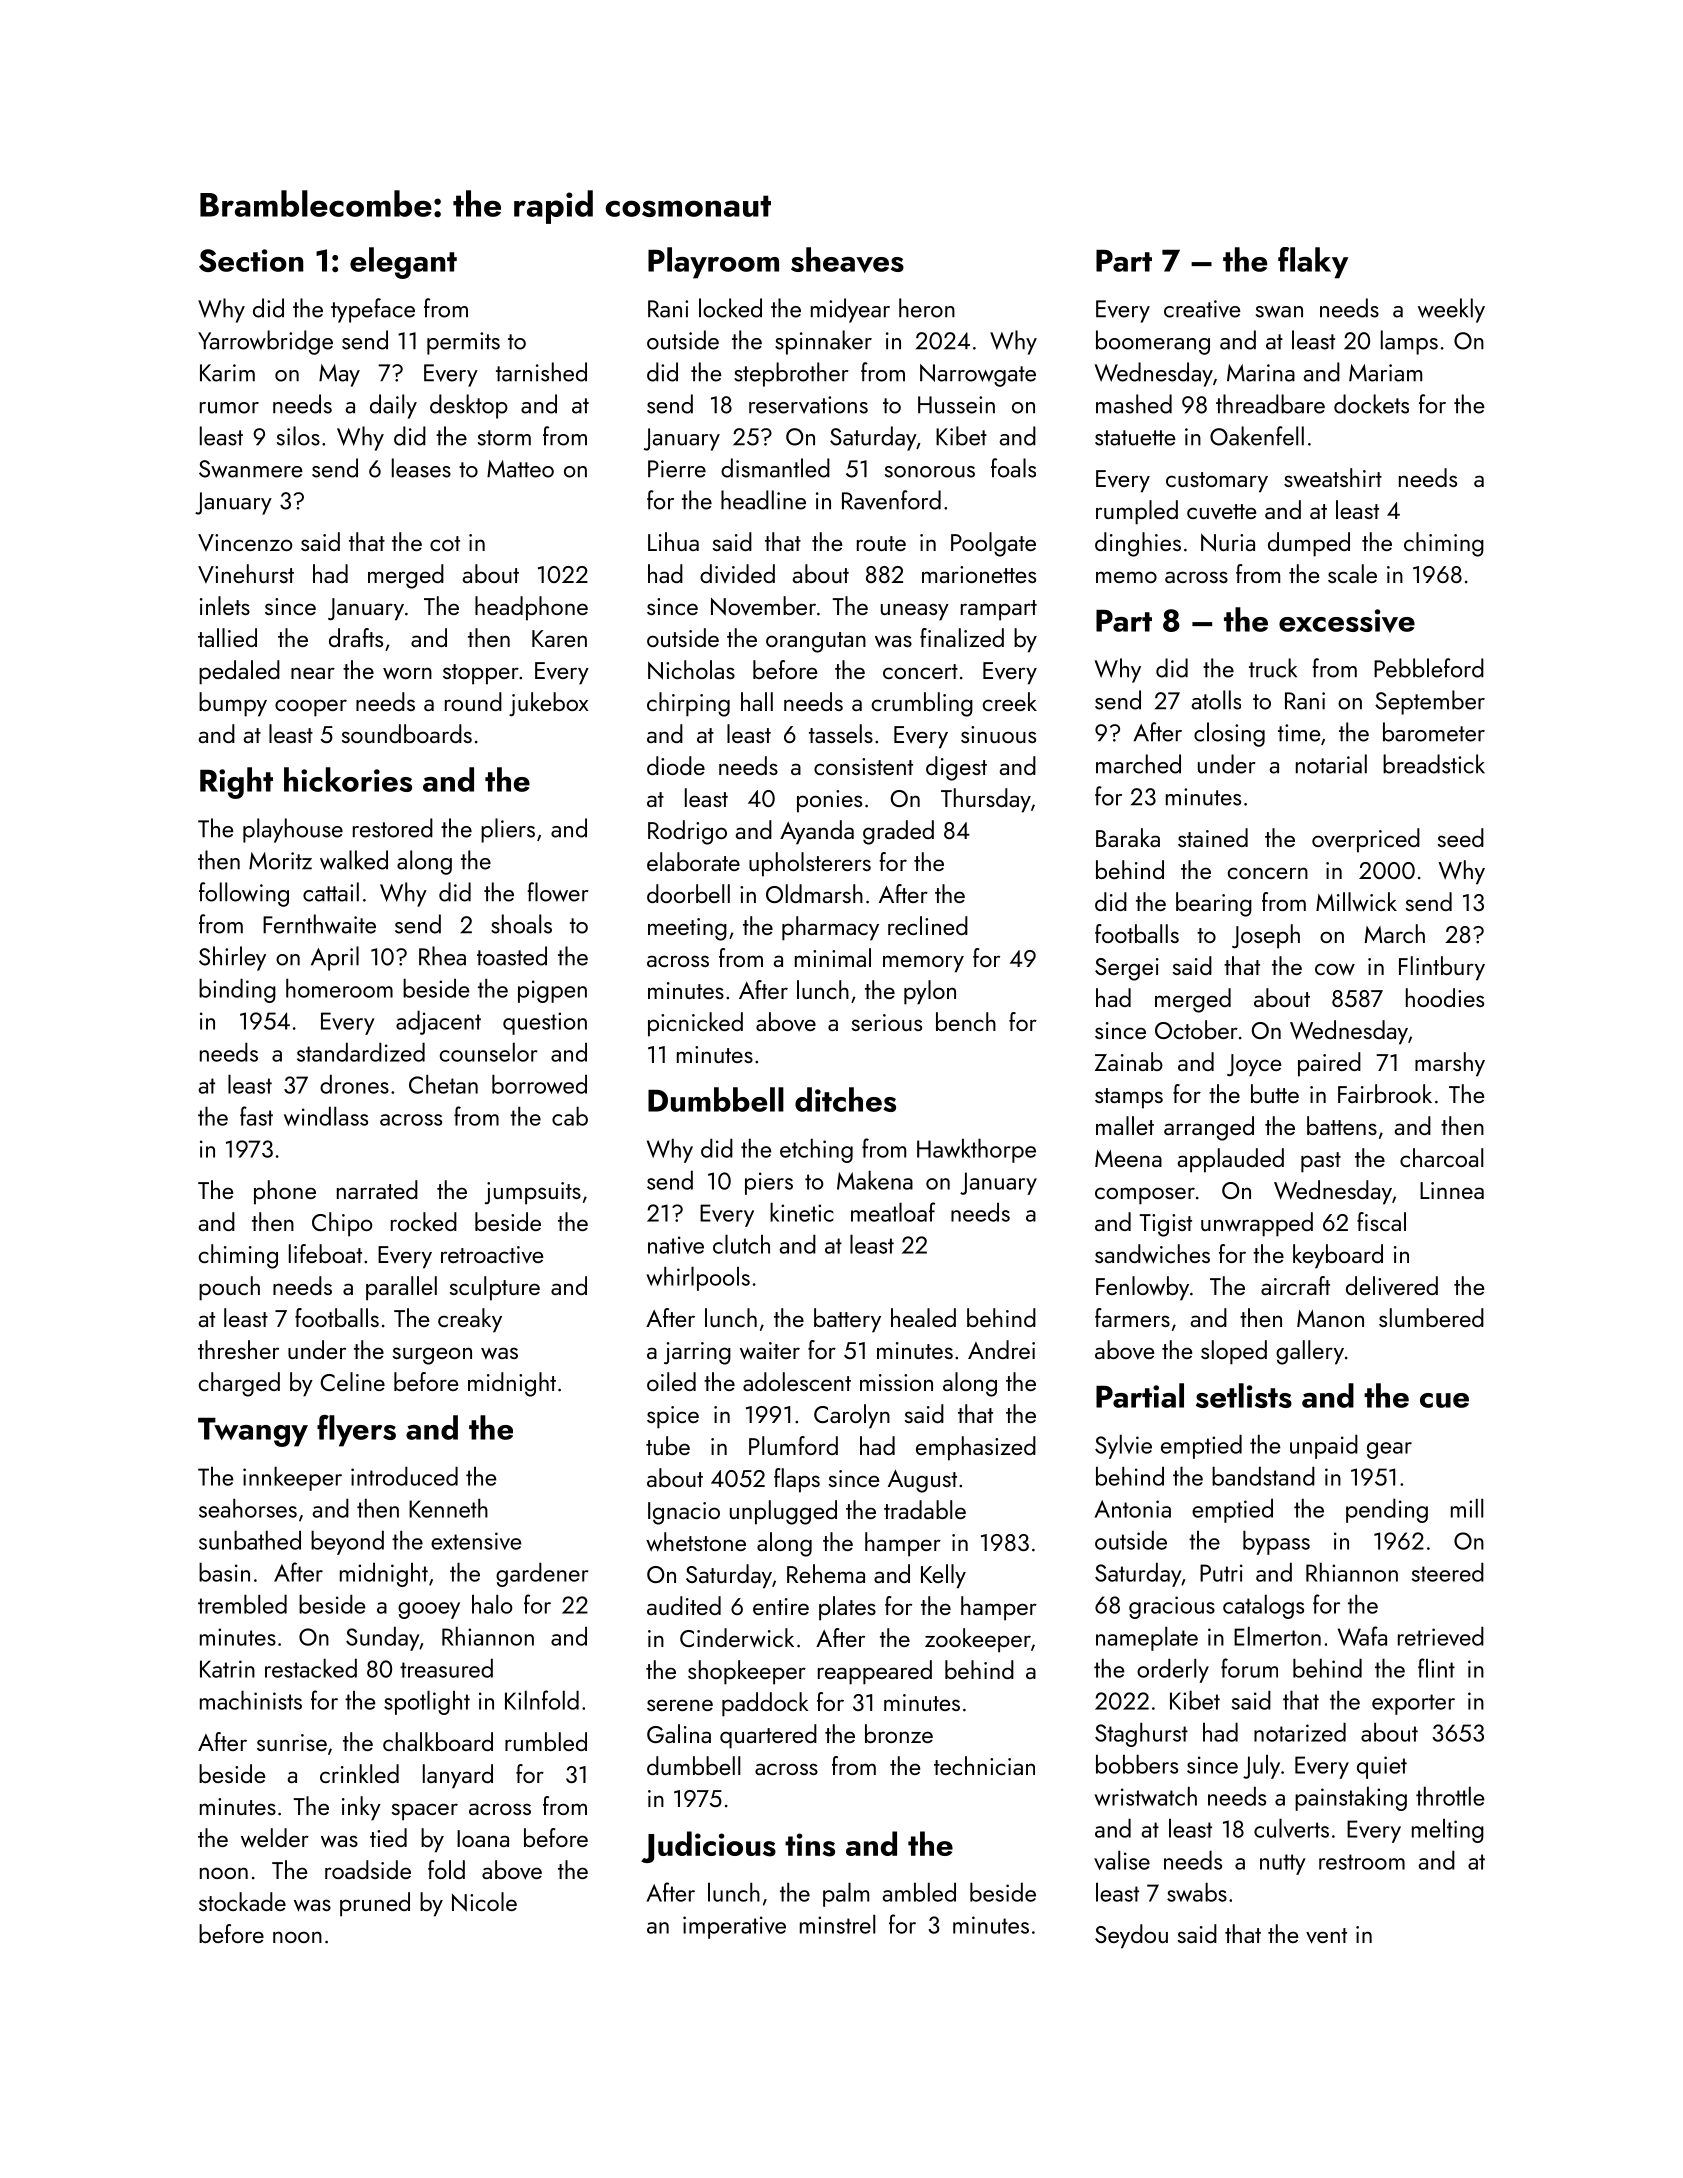 Image resolution: width=1683 pixels, height=2178 pixels. Describe the element at coordinates (898, 832) in the document. I see `graded` at that location.
